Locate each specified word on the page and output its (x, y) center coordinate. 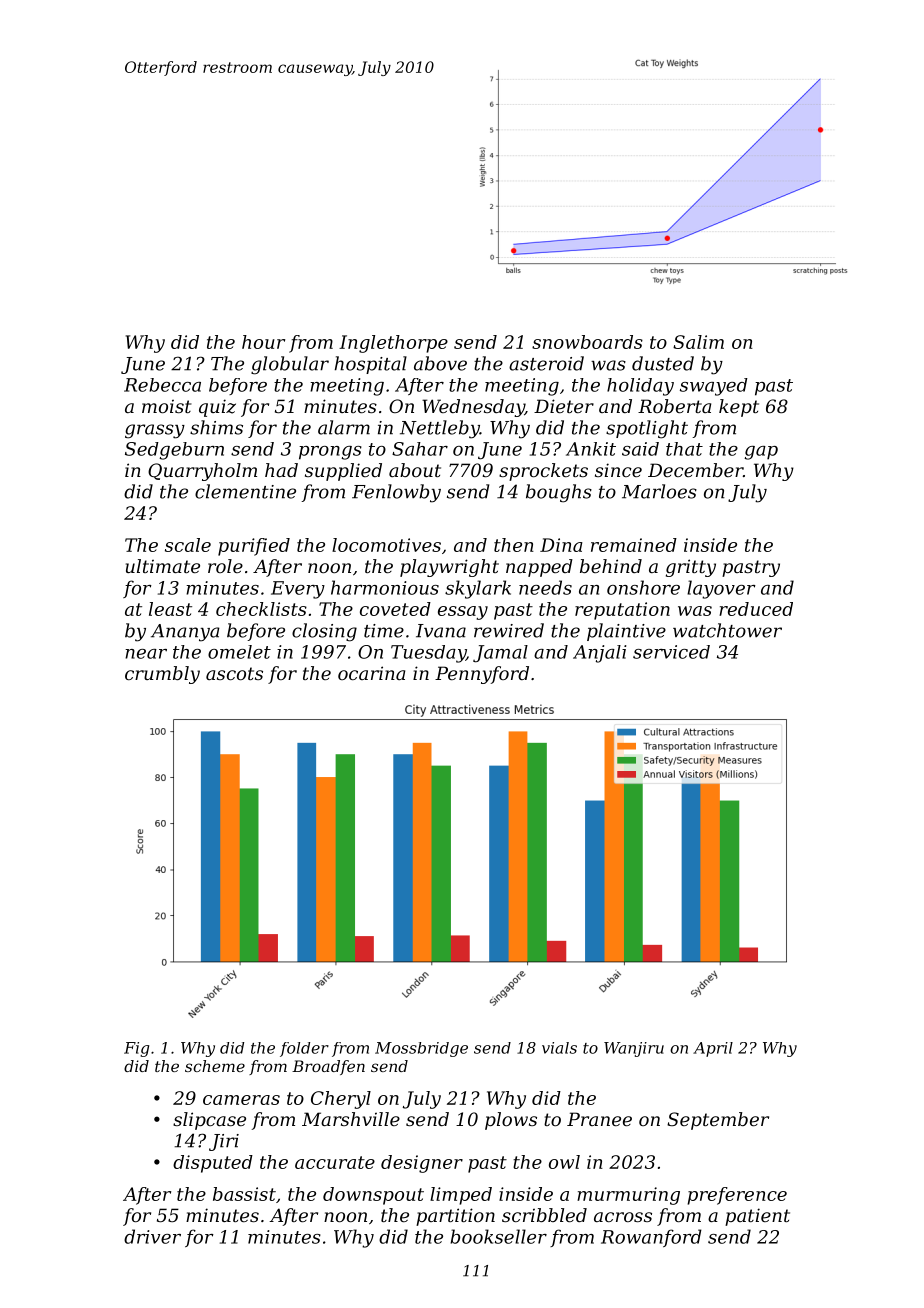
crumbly (162, 675)
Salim (698, 342)
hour (263, 342)
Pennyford (482, 675)
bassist (244, 1194)
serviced (671, 652)
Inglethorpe (393, 344)
